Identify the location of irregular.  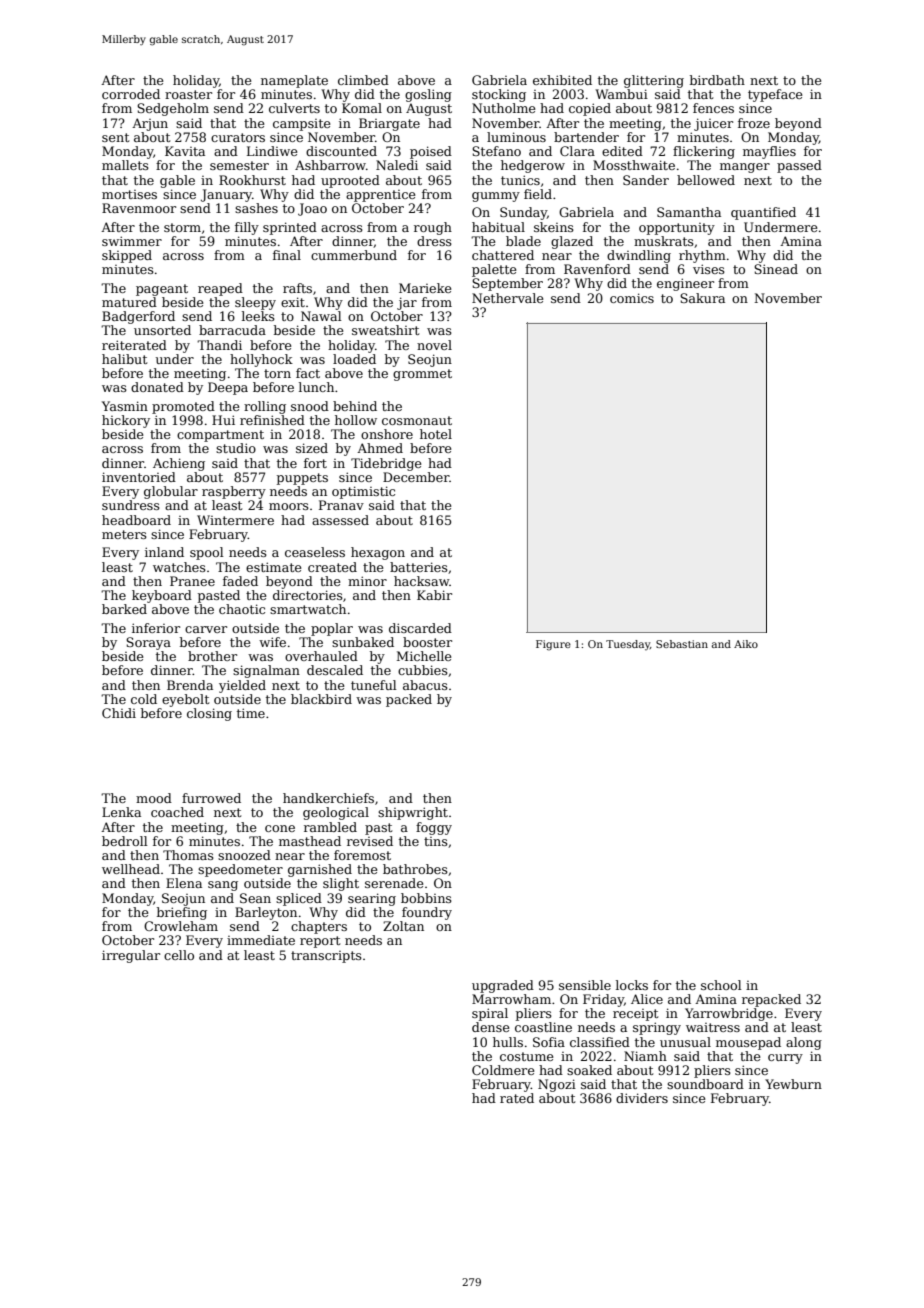
(131, 956).
